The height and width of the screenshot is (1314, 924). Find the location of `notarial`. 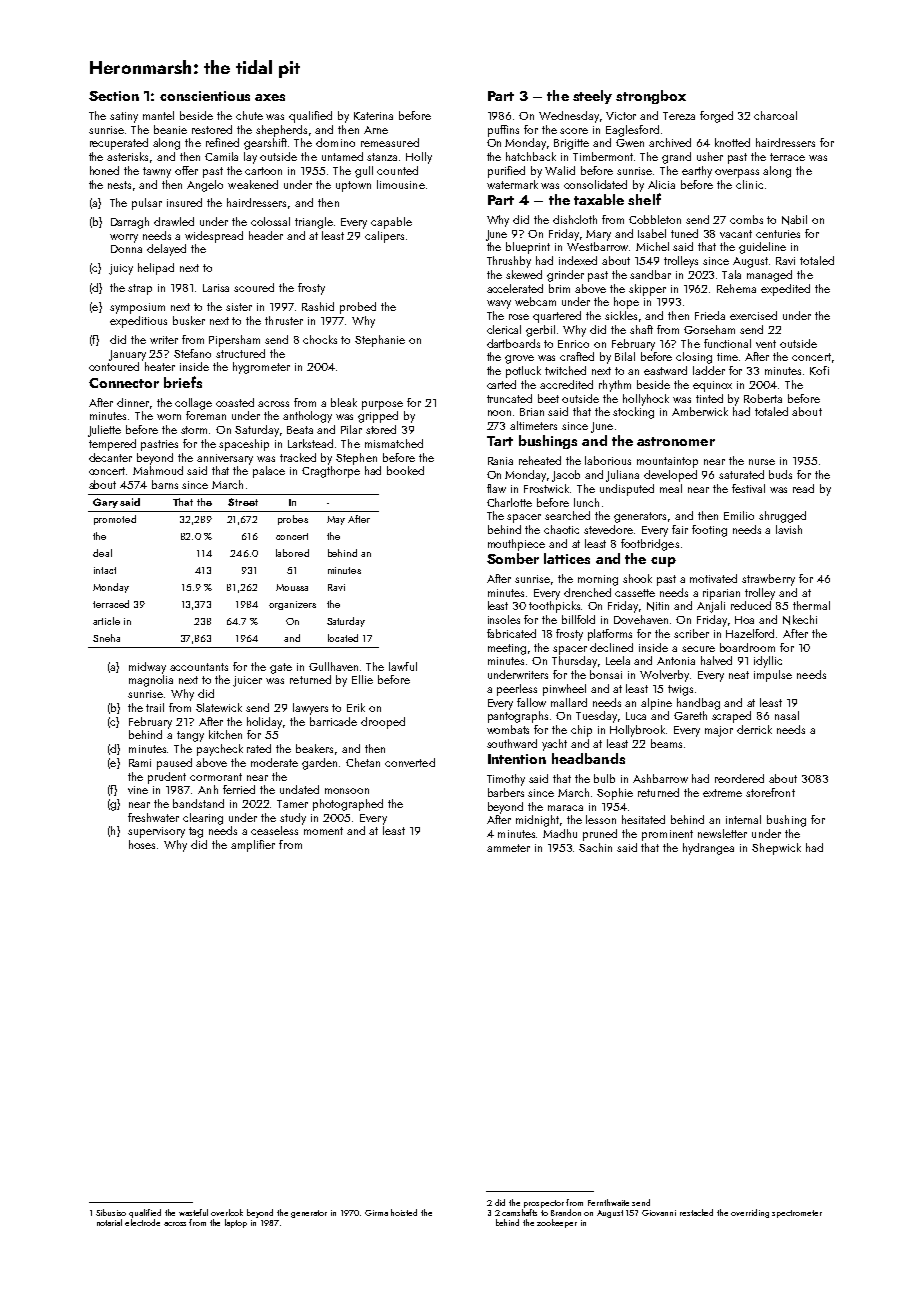

notarial is located at coordinates (109, 1222).
